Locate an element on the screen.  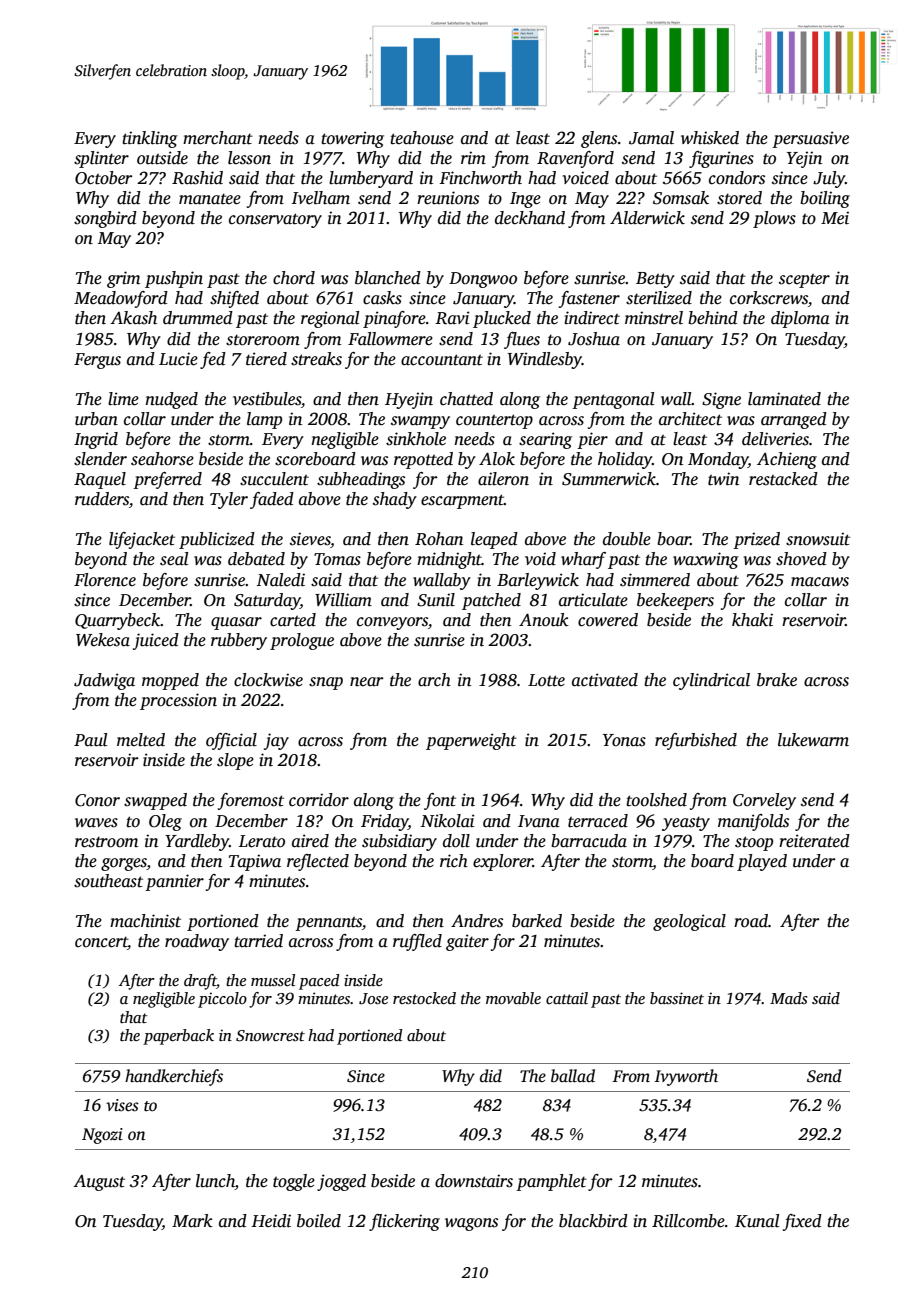
geological is located at coordinates (689, 922).
